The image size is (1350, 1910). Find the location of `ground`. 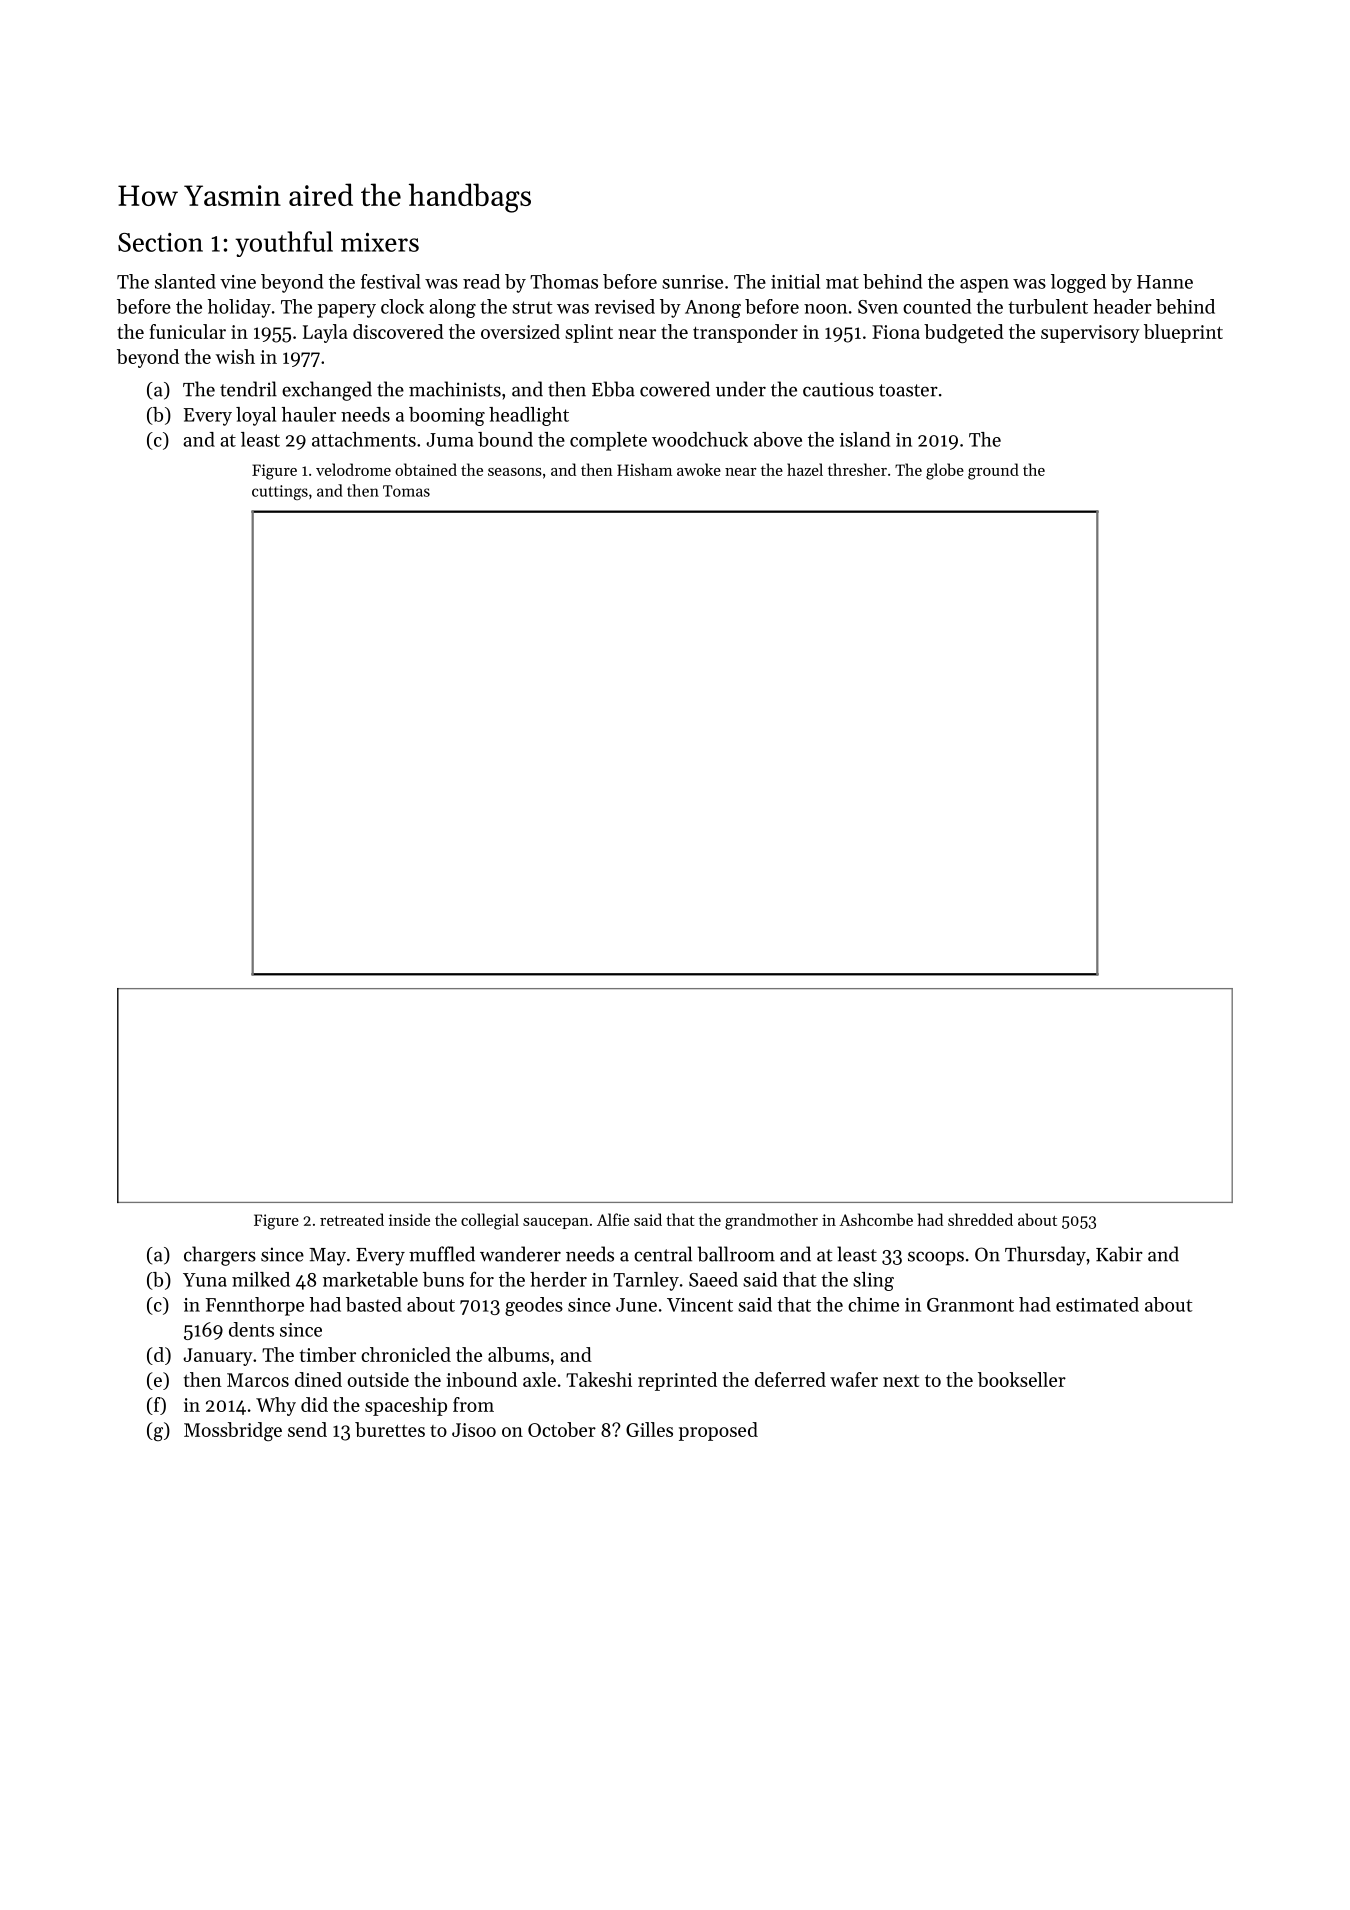

ground is located at coordinates (993, 471).
